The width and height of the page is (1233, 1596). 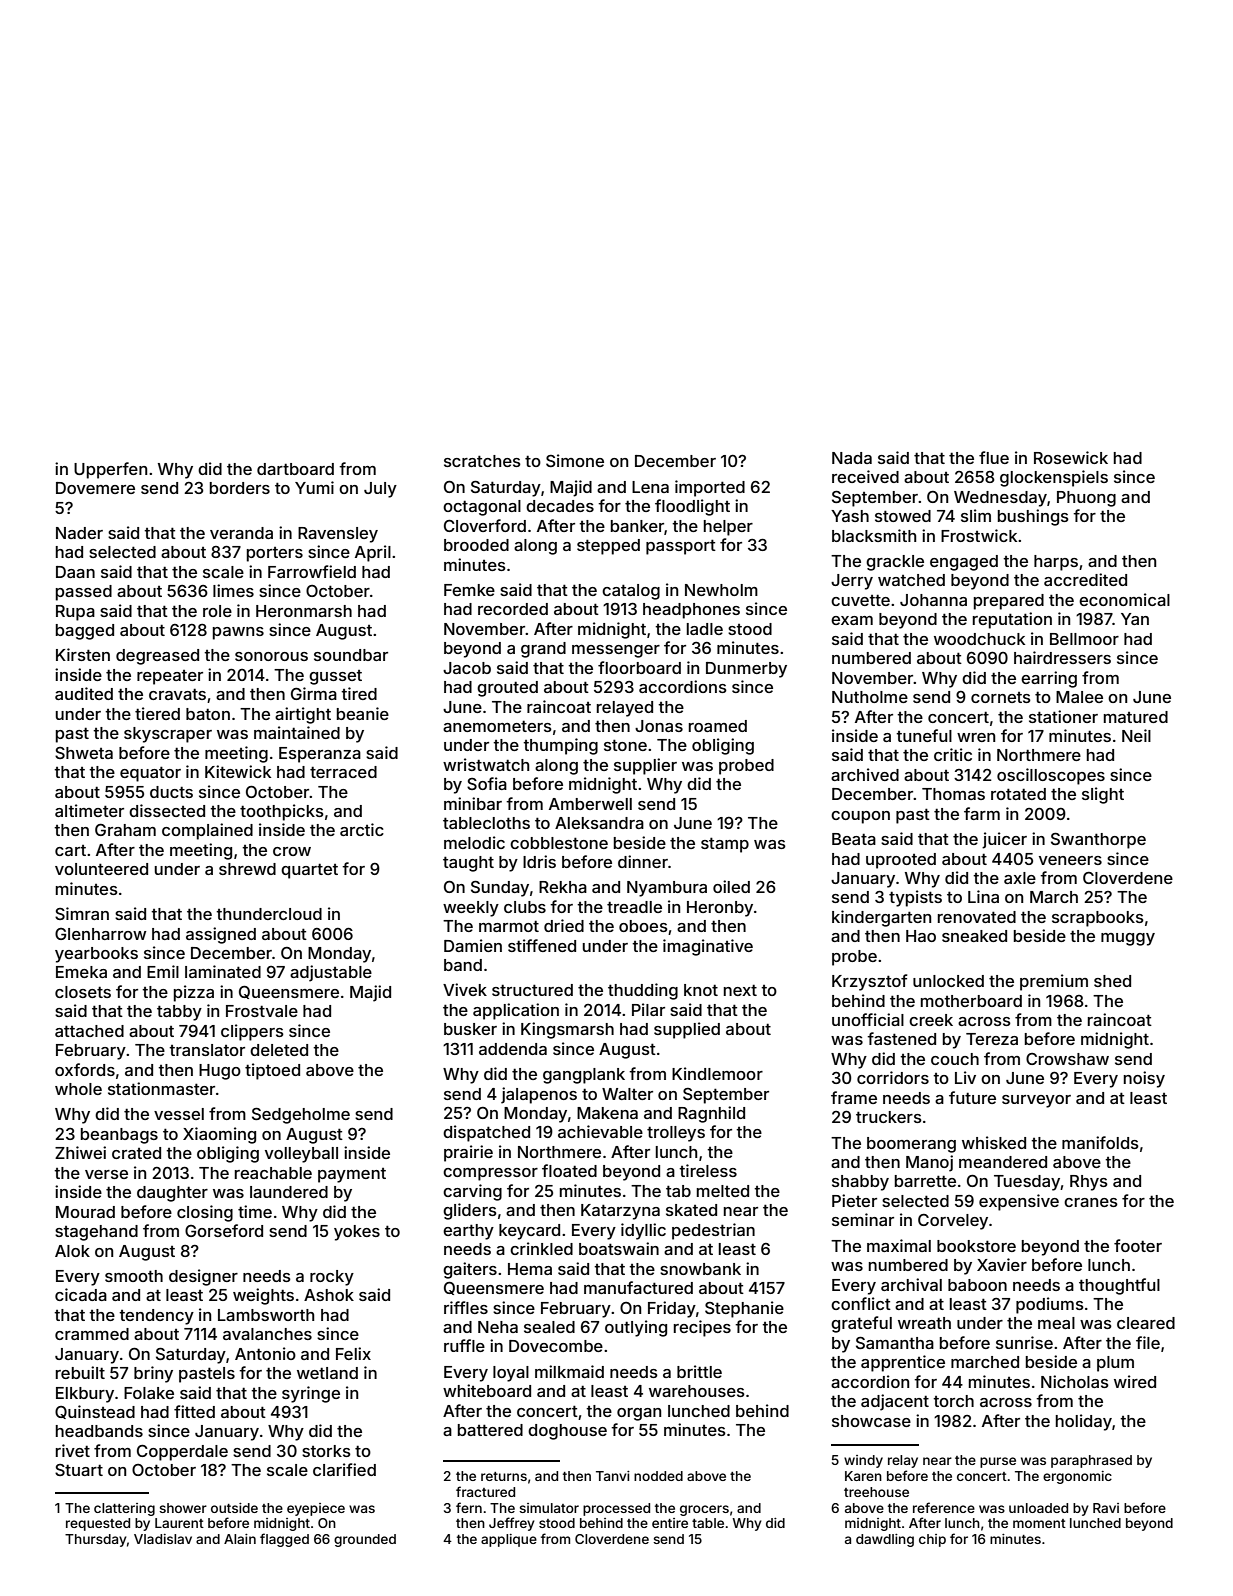 I want to click on equator, so click(x=150, y=774).
